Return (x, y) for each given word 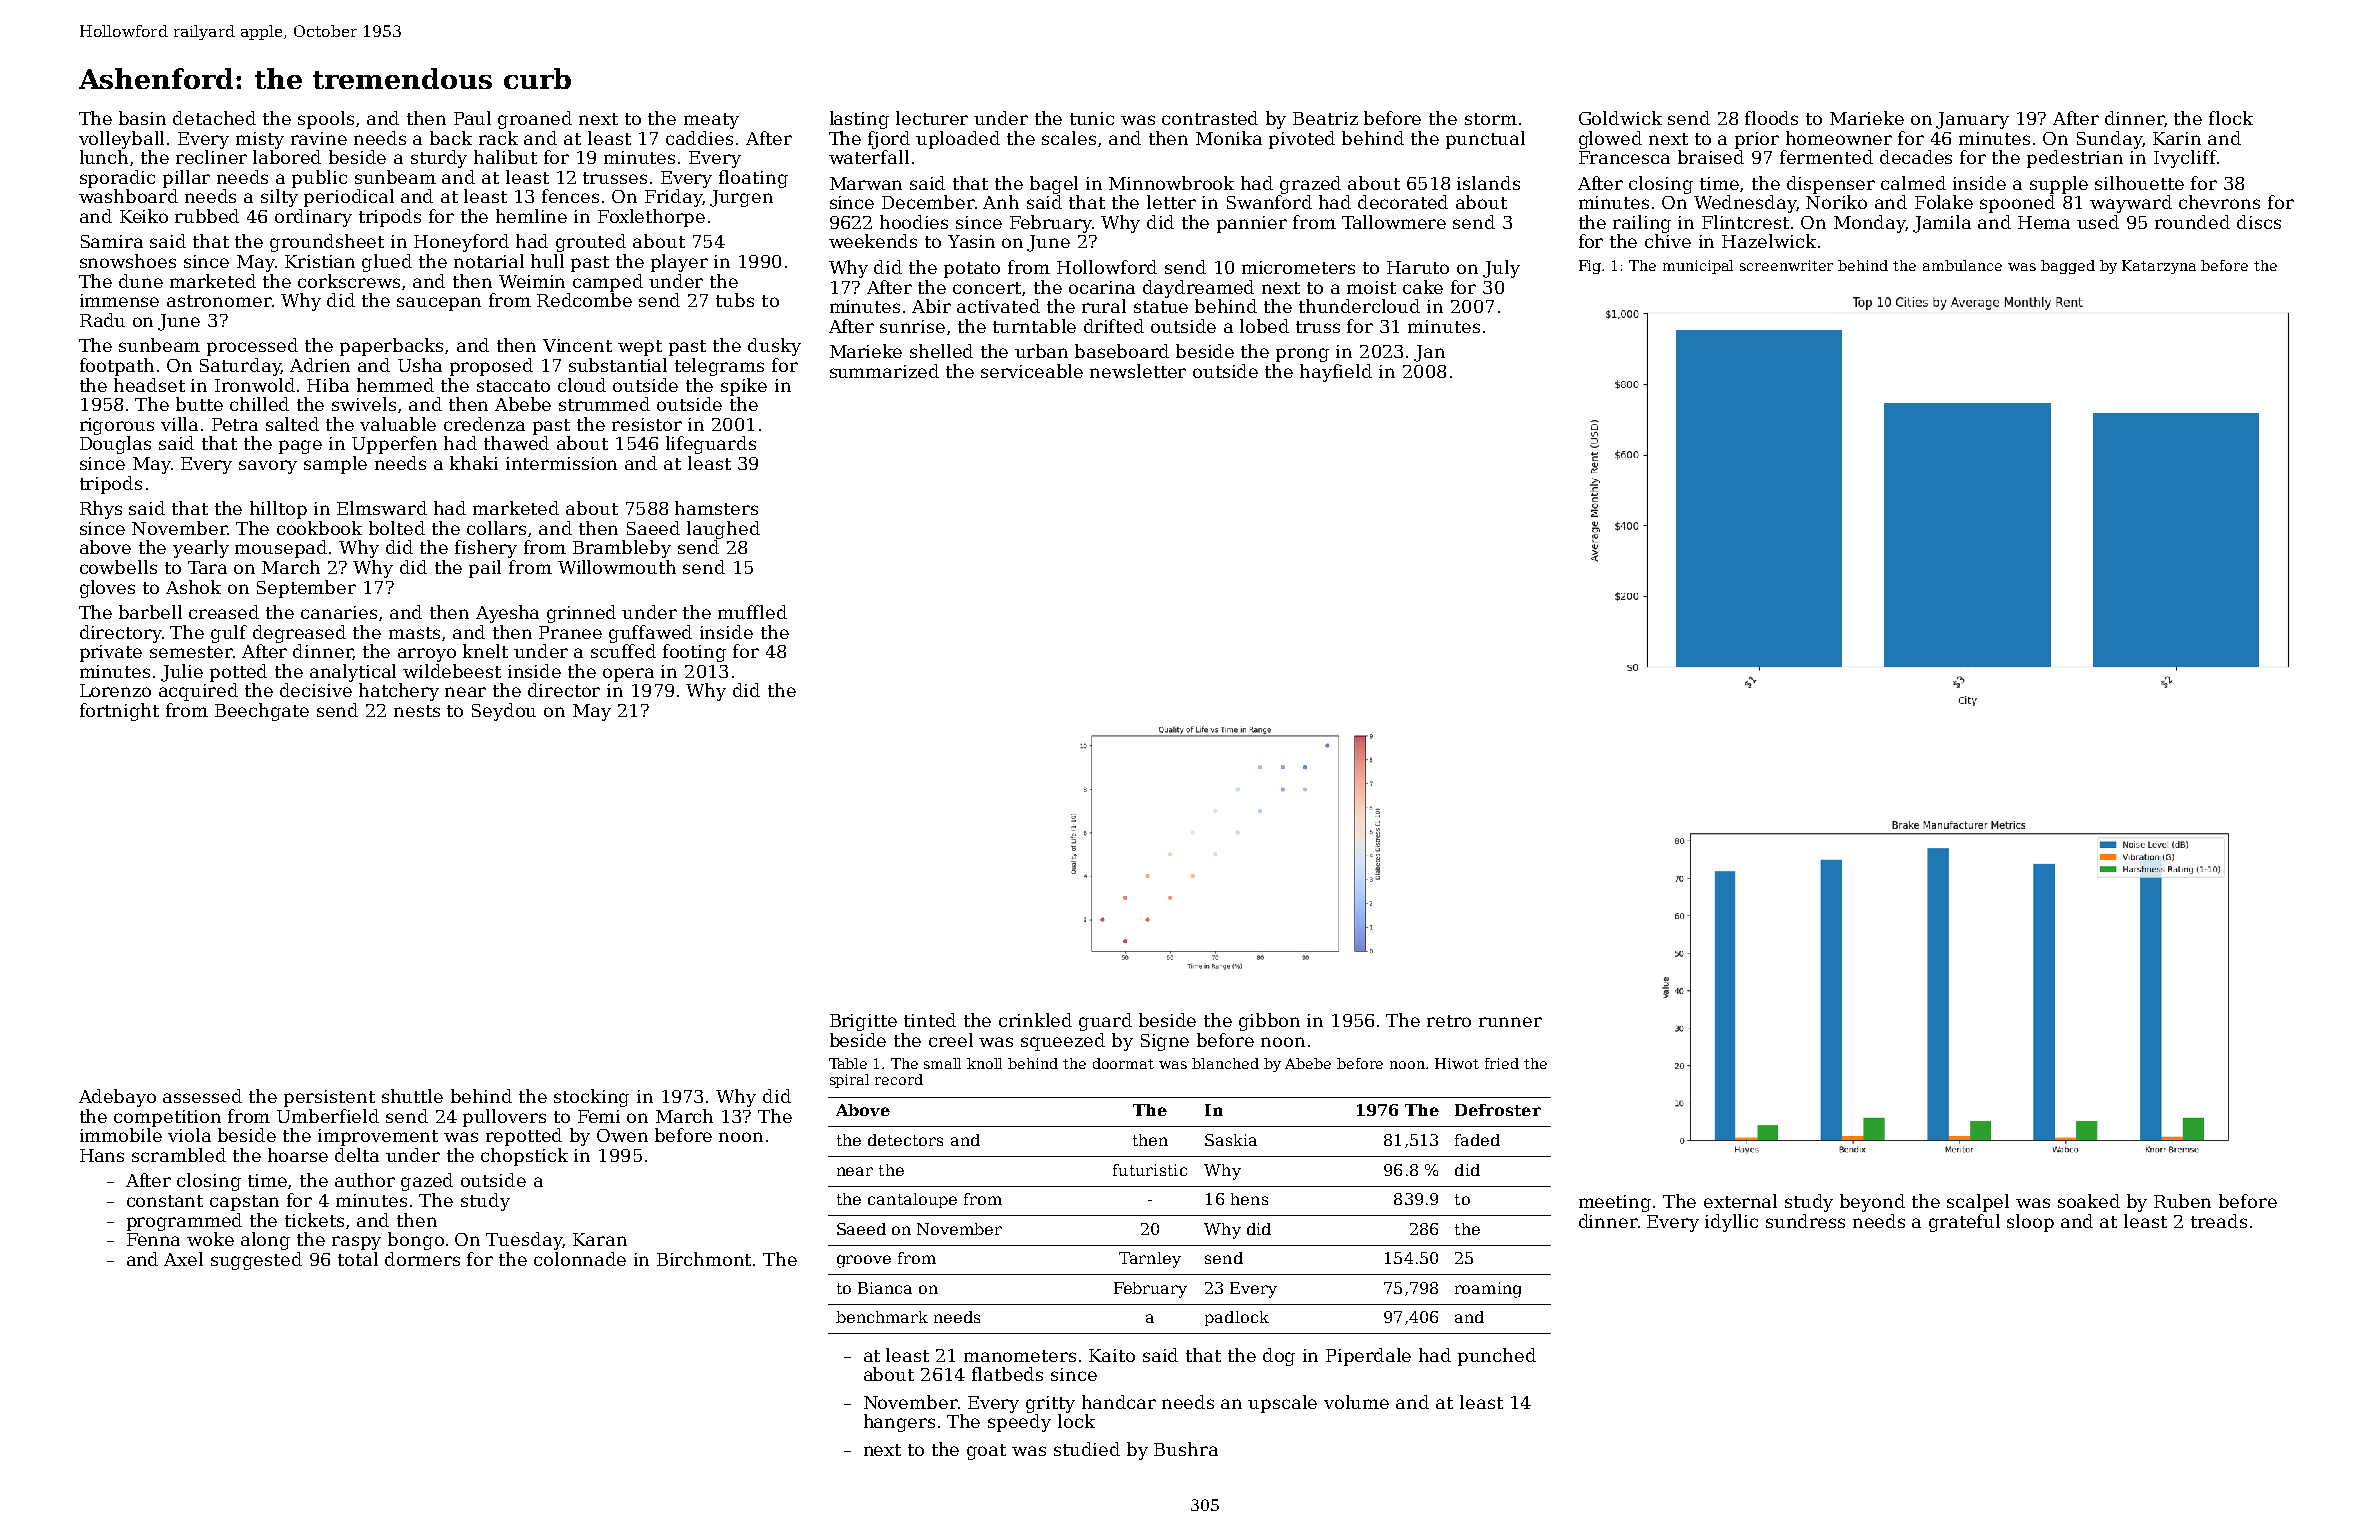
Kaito (1112, 1355)
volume (1356, 1402)
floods (1771, 118)
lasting (859, 120)
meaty (711, 121)
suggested (256, 1261)
